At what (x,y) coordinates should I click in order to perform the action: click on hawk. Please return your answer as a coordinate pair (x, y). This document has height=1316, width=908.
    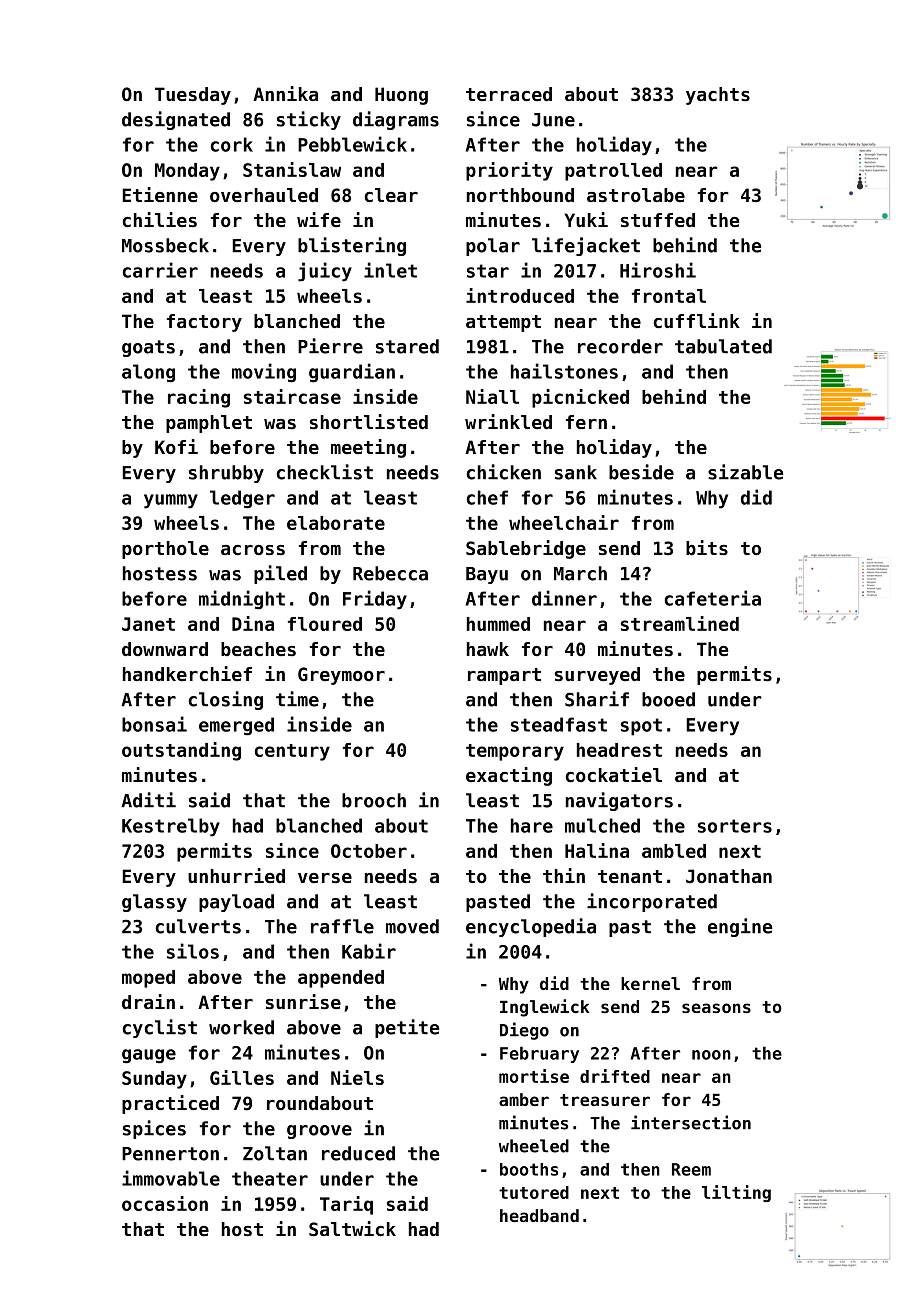
    Looking at the image, I should click on (488, 649).
